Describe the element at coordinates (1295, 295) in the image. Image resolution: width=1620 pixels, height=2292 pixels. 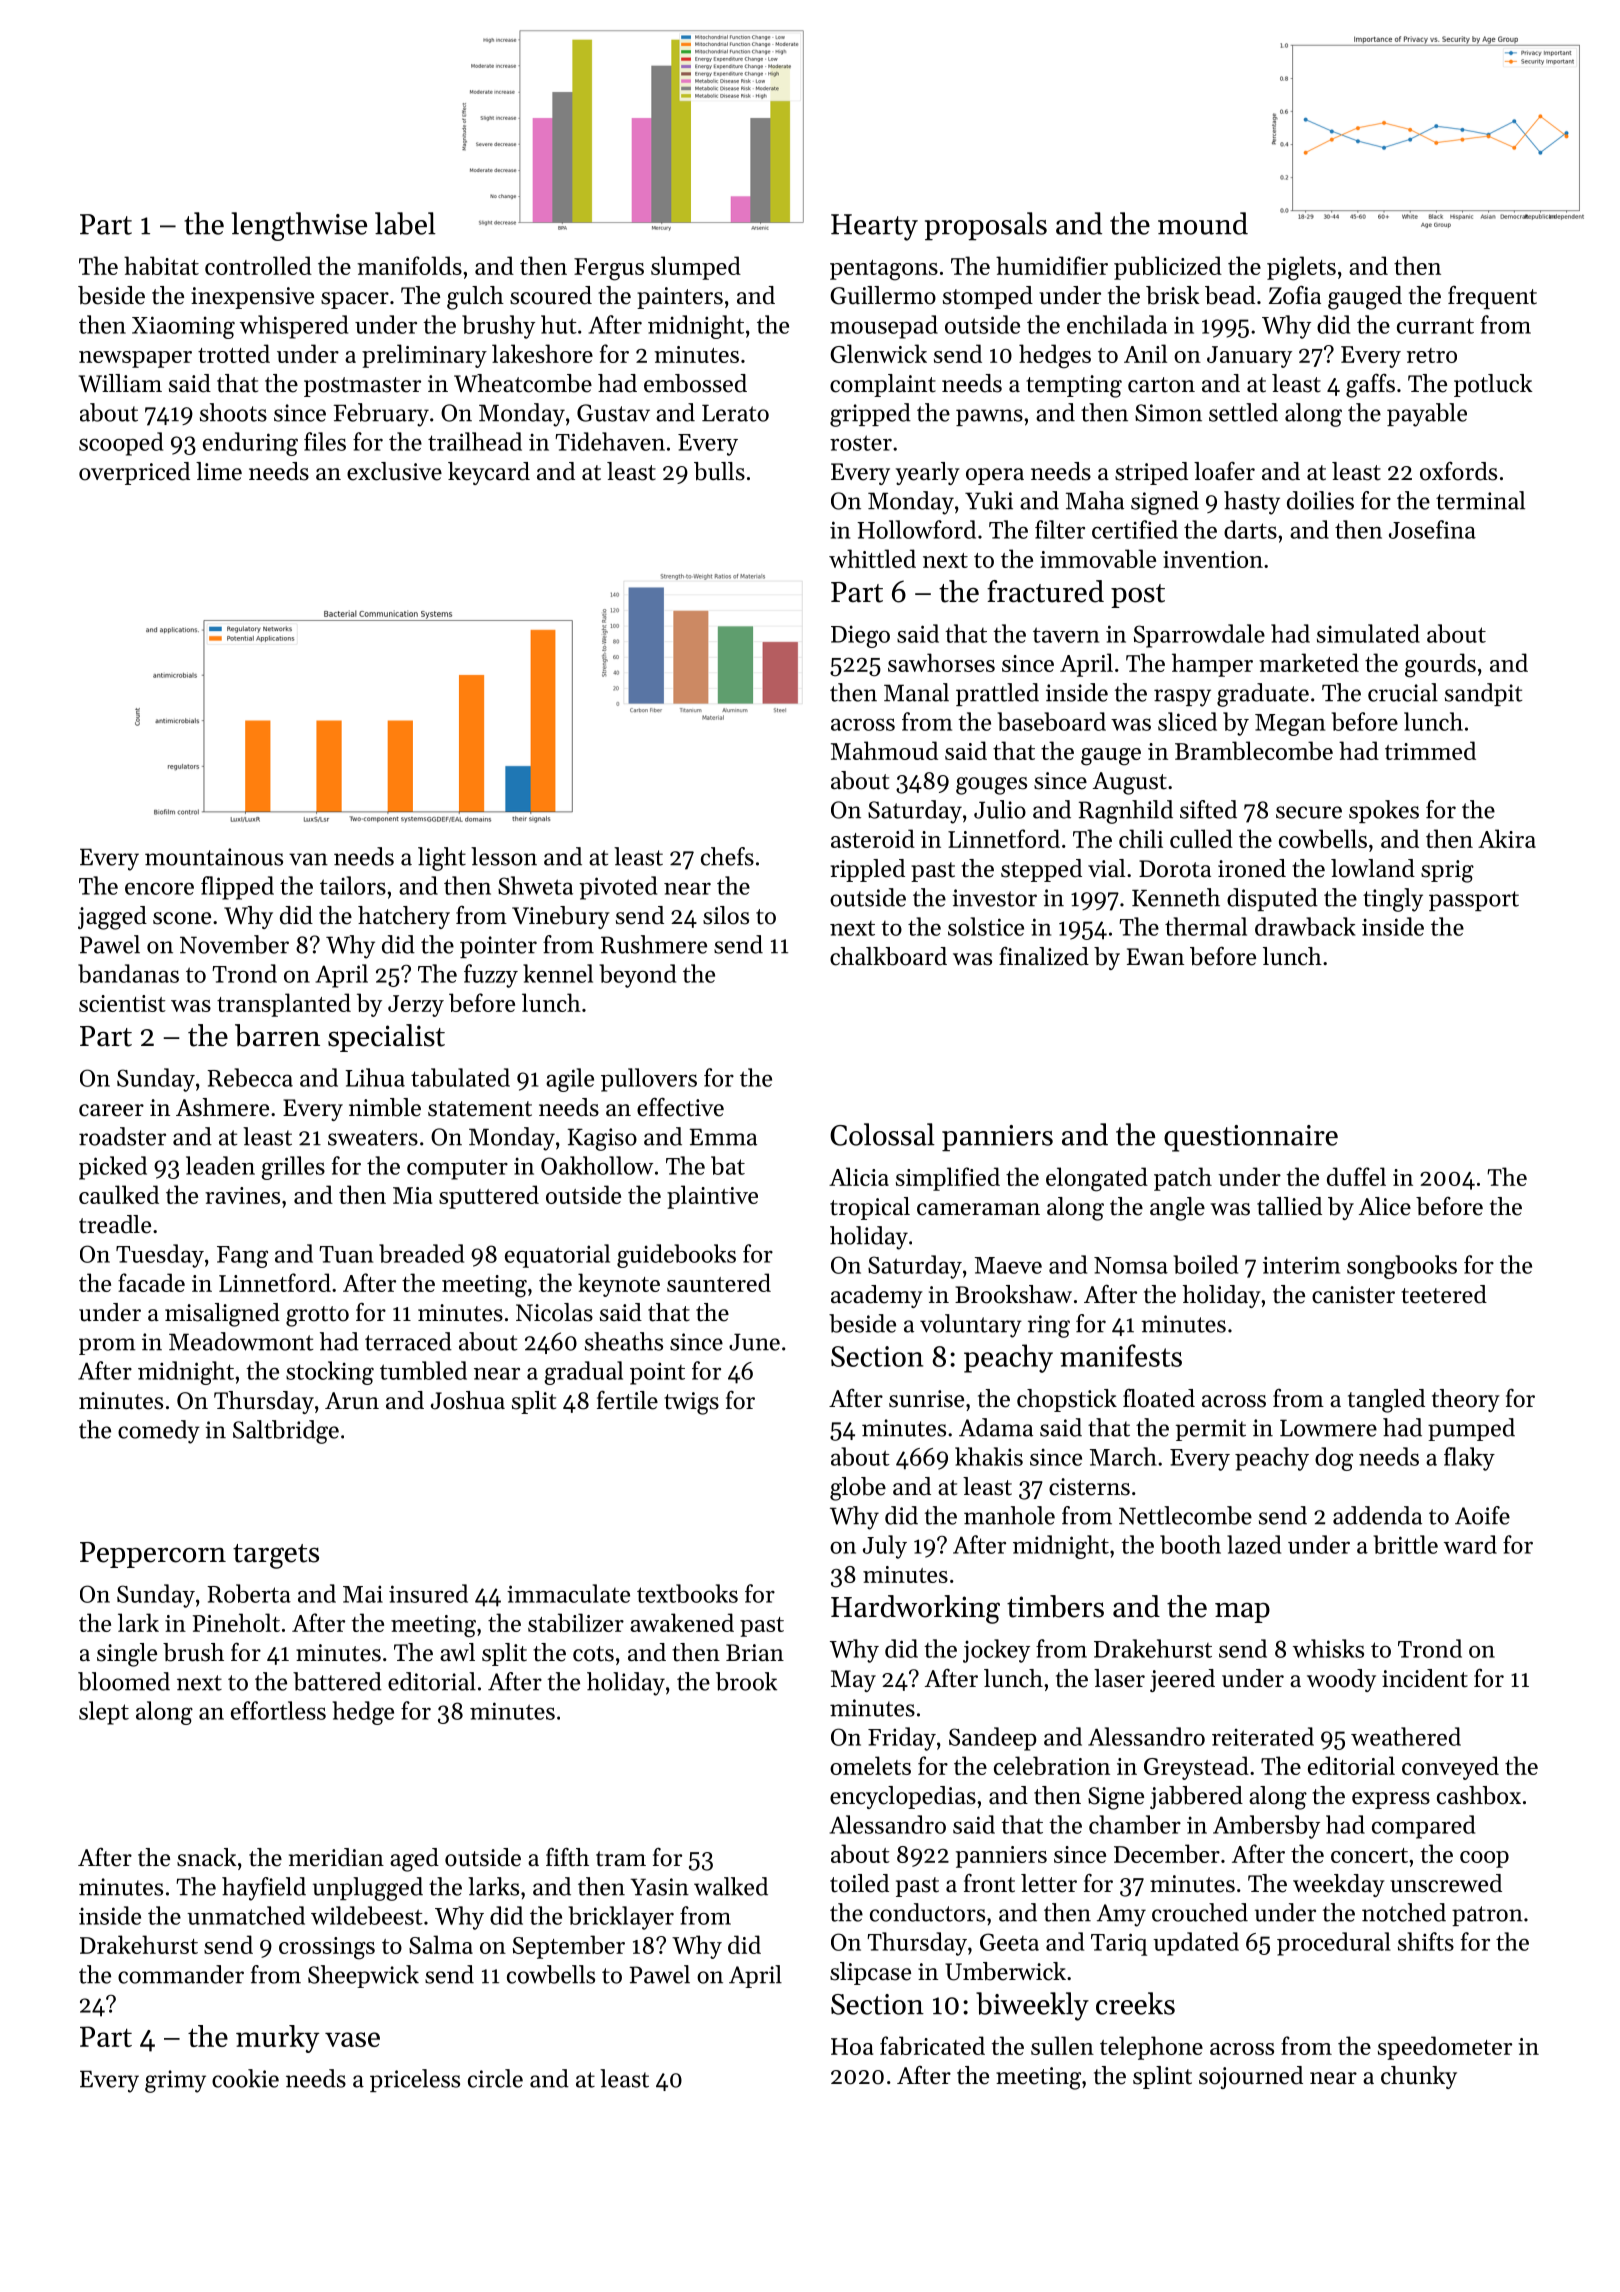
I see `Zofia` at that location.
